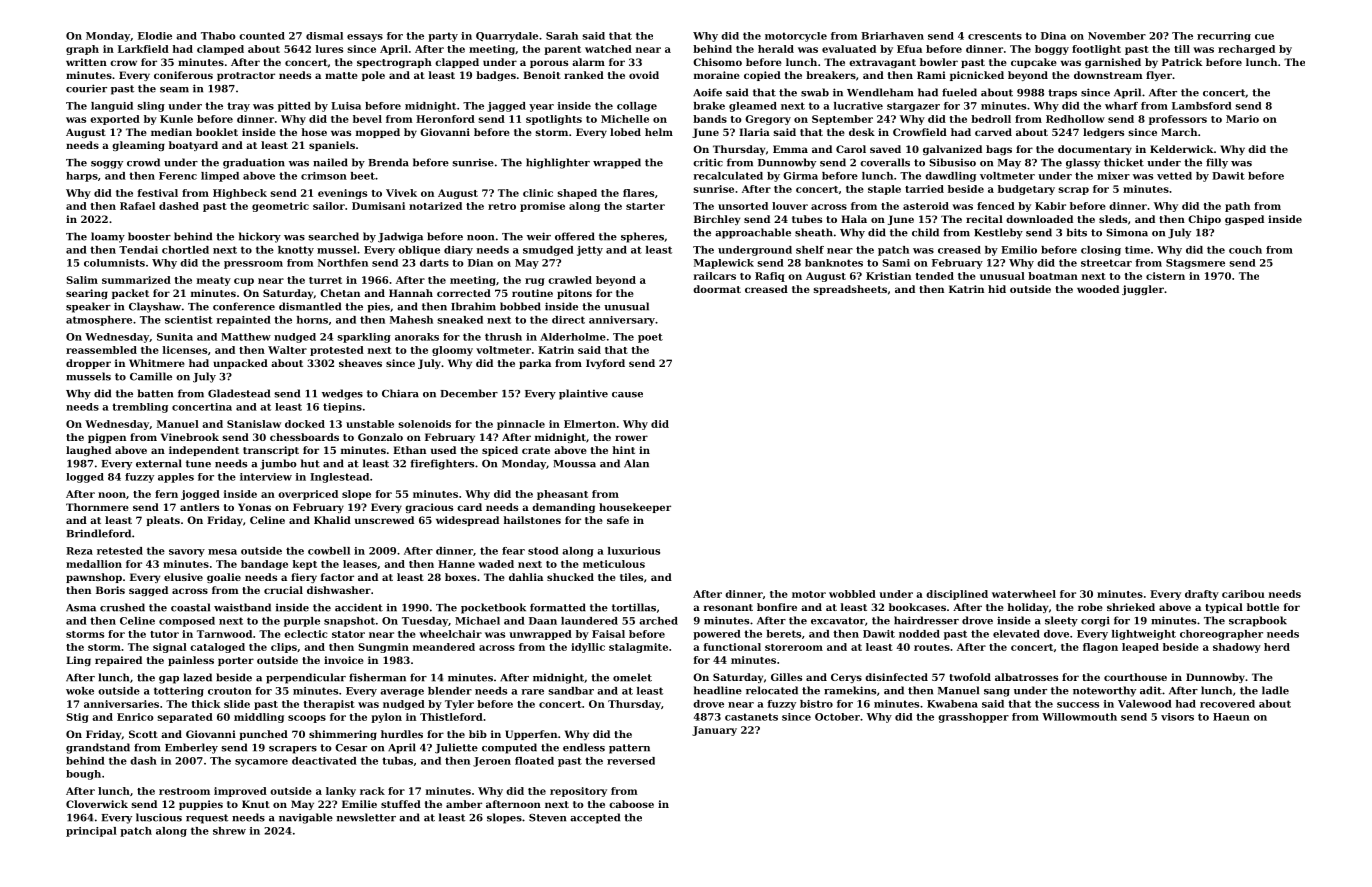 Image resolution: width=1372 pixels, height=887 pixels. Describe the element at coordinates (1143, 290) in the image. I see `juggler` at that location.
